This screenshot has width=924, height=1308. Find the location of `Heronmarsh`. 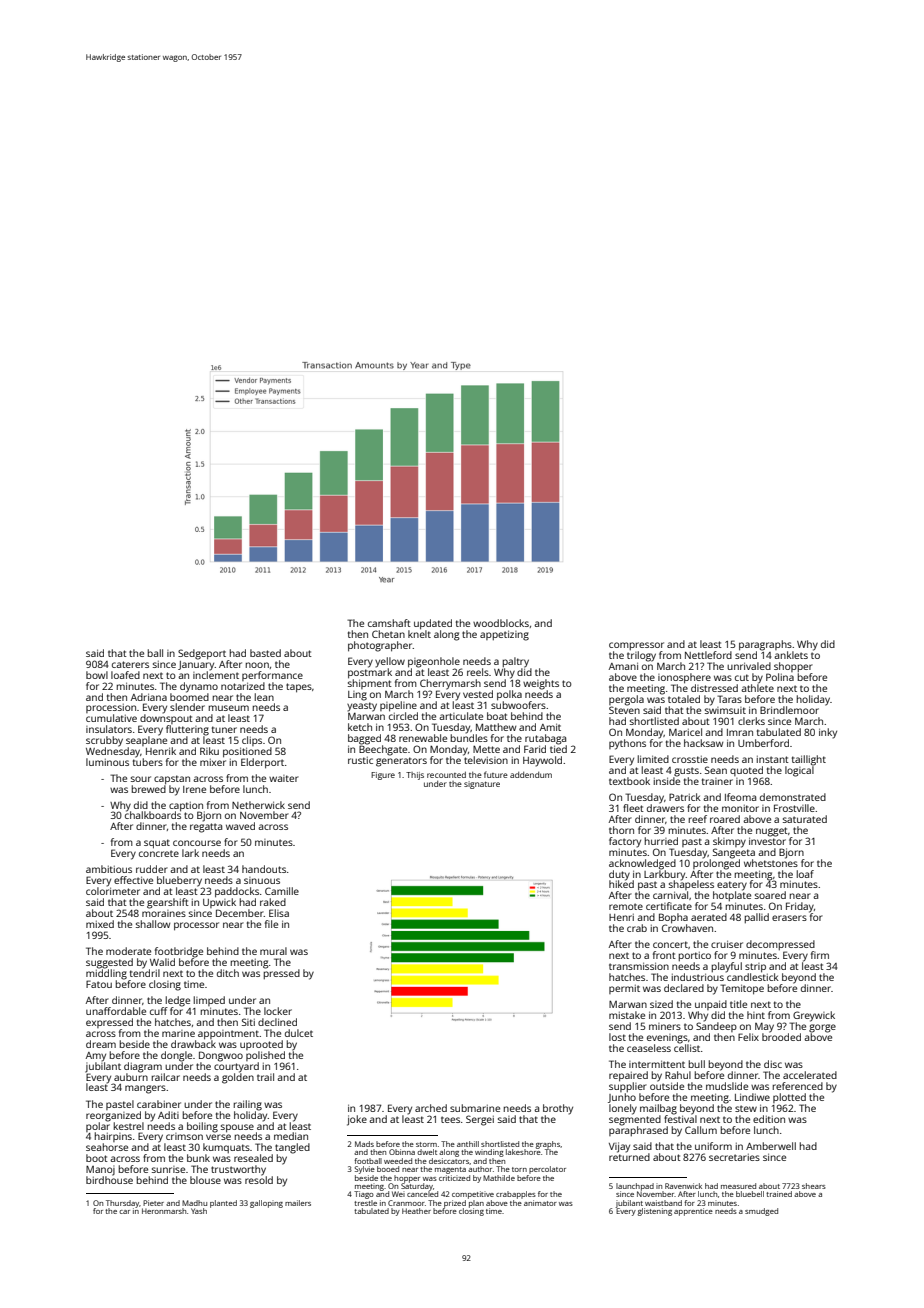

Heronmarsh is located at coordinates (164, 1211).
